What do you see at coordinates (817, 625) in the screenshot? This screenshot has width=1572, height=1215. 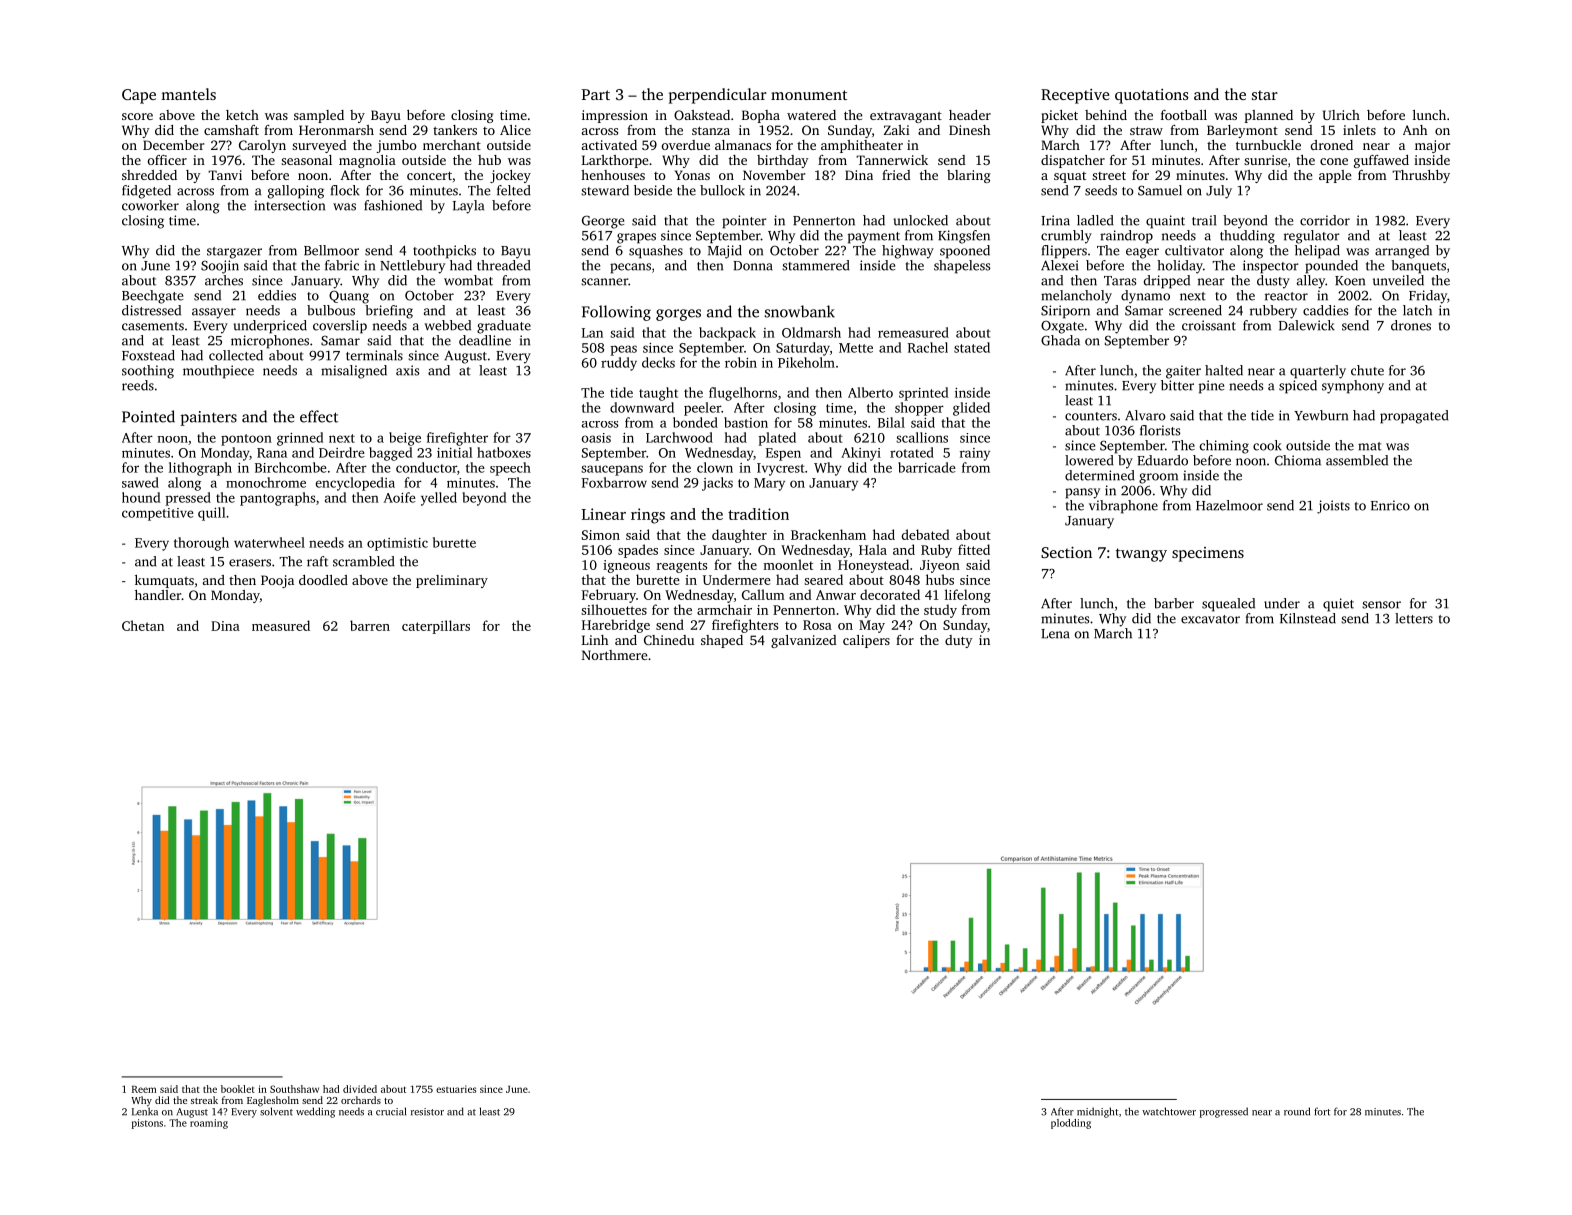 I see `Rosa` at bounding box center [817, 625].
